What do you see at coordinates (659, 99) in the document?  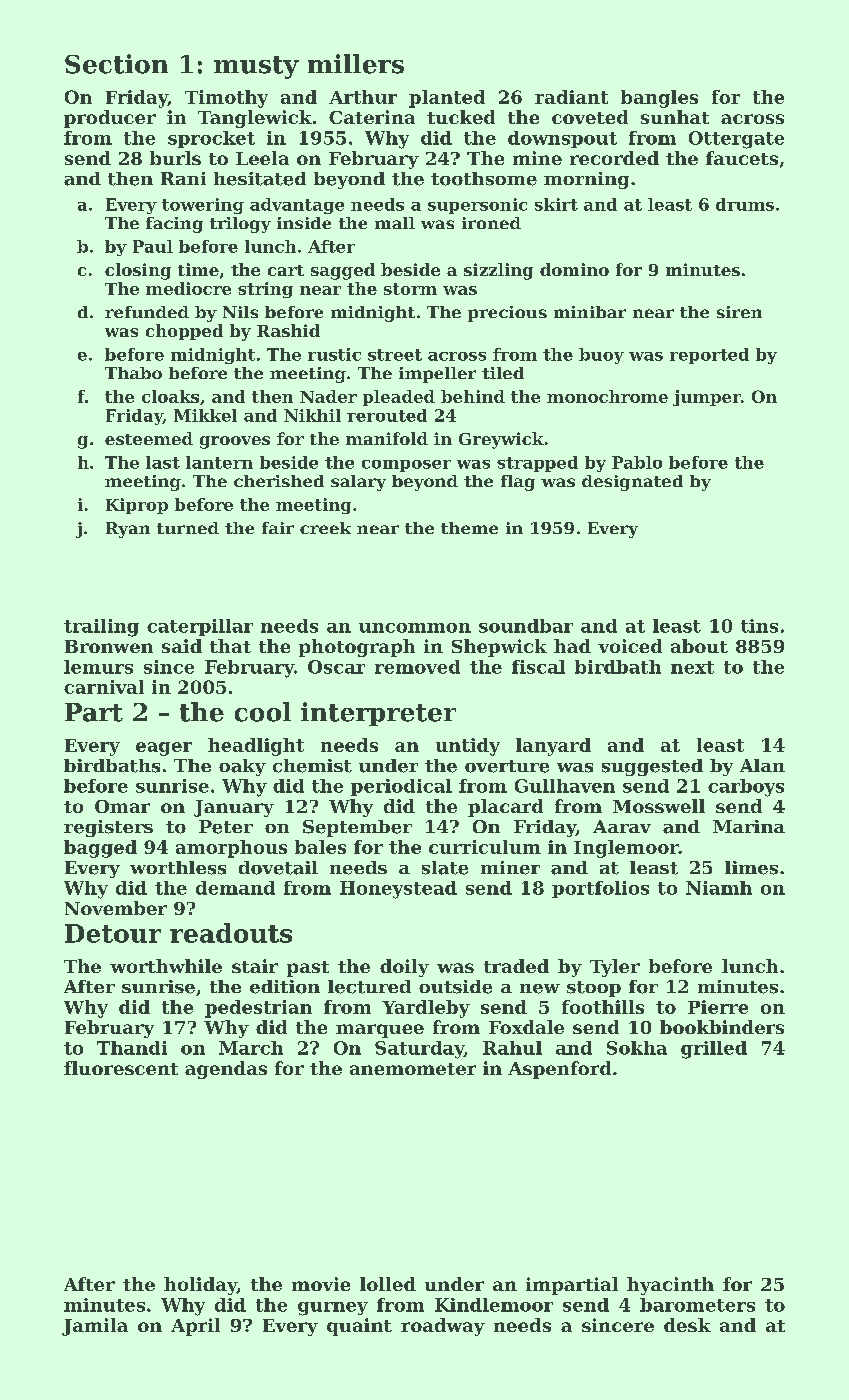 I see `bangles` at bounding box center [659, 99].
